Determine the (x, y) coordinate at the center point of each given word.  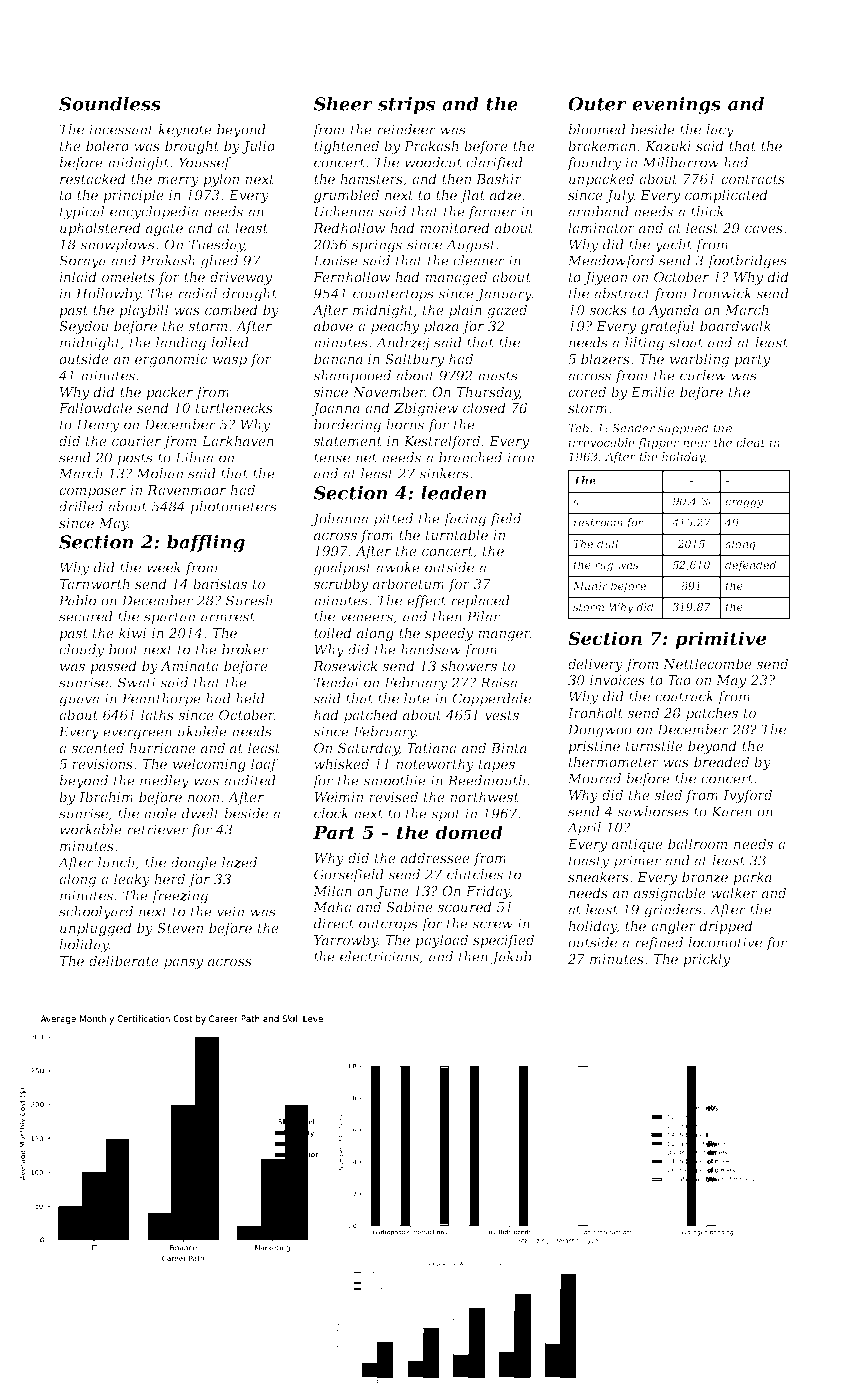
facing (464, 520)
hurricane (162, 747)
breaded (721, 761)
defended (750, 566)
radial (197, 293)
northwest (484, 796)
